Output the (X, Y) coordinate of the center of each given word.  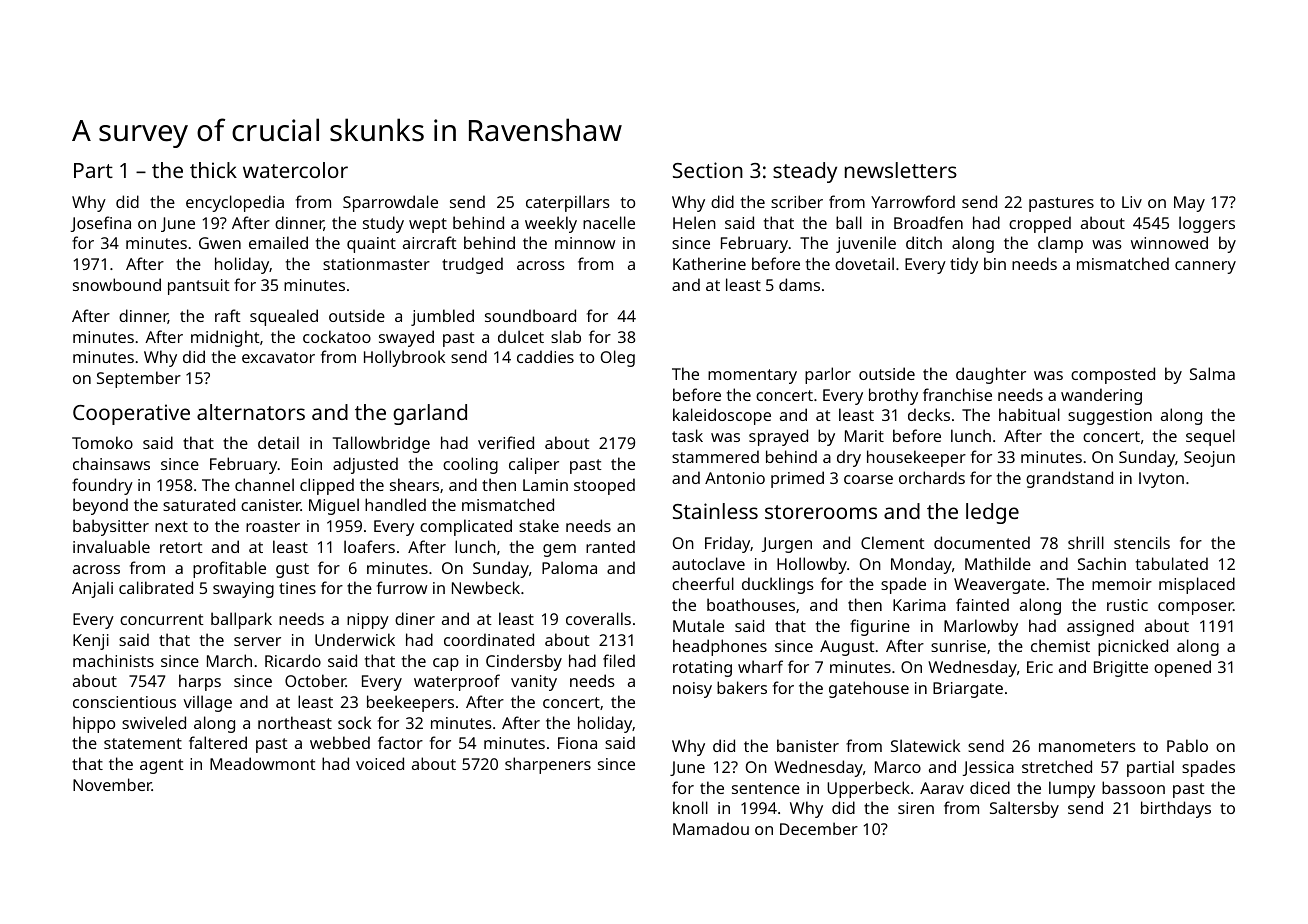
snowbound (117, 284)
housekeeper (916, 458)
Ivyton (1161, 480)
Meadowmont (263, 763)
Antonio (735, 478)
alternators (251, 412)
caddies (545, 356)
